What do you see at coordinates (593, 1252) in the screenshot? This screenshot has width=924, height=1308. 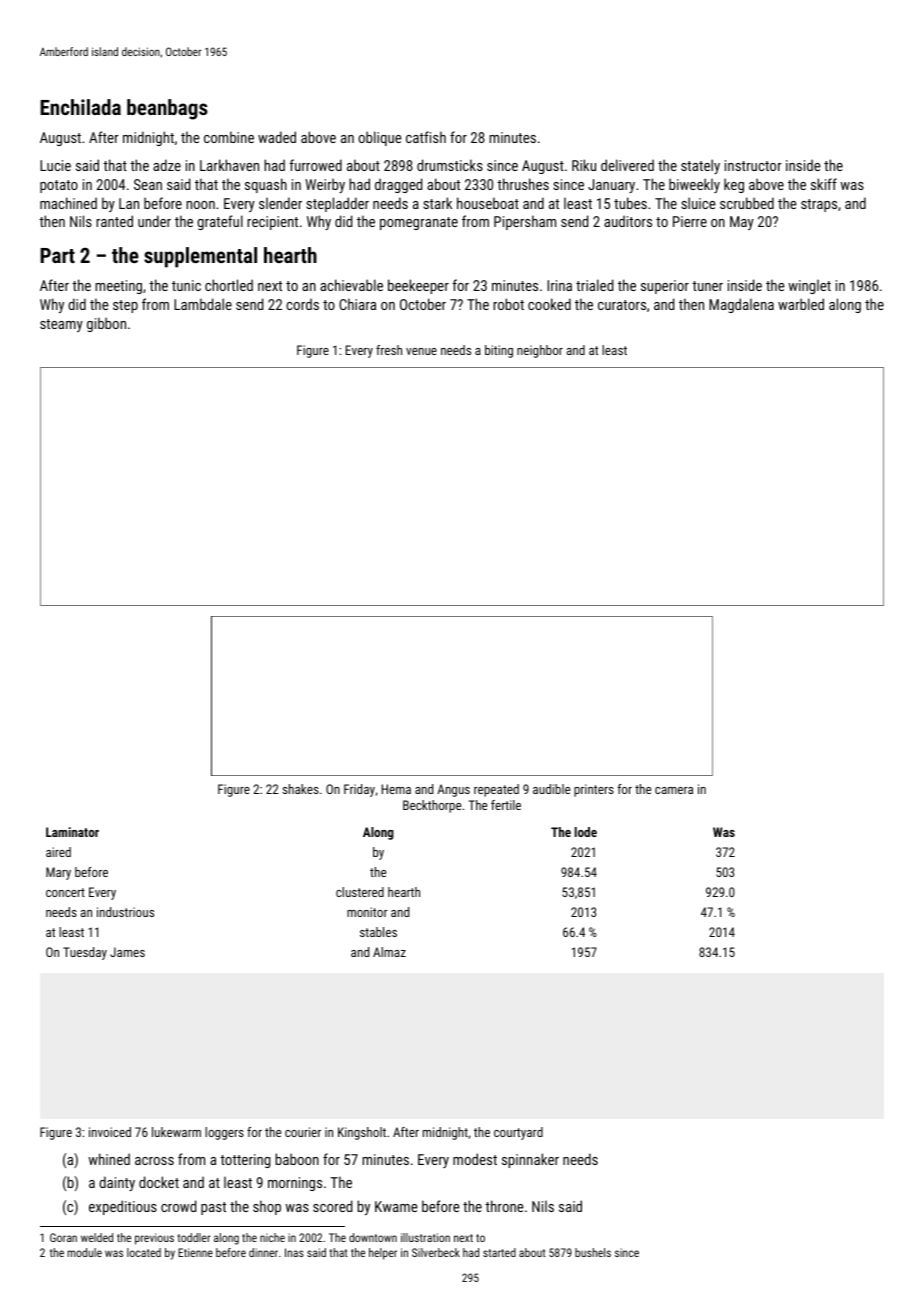 I see `bushels` at bounding box center [593, 1252].
